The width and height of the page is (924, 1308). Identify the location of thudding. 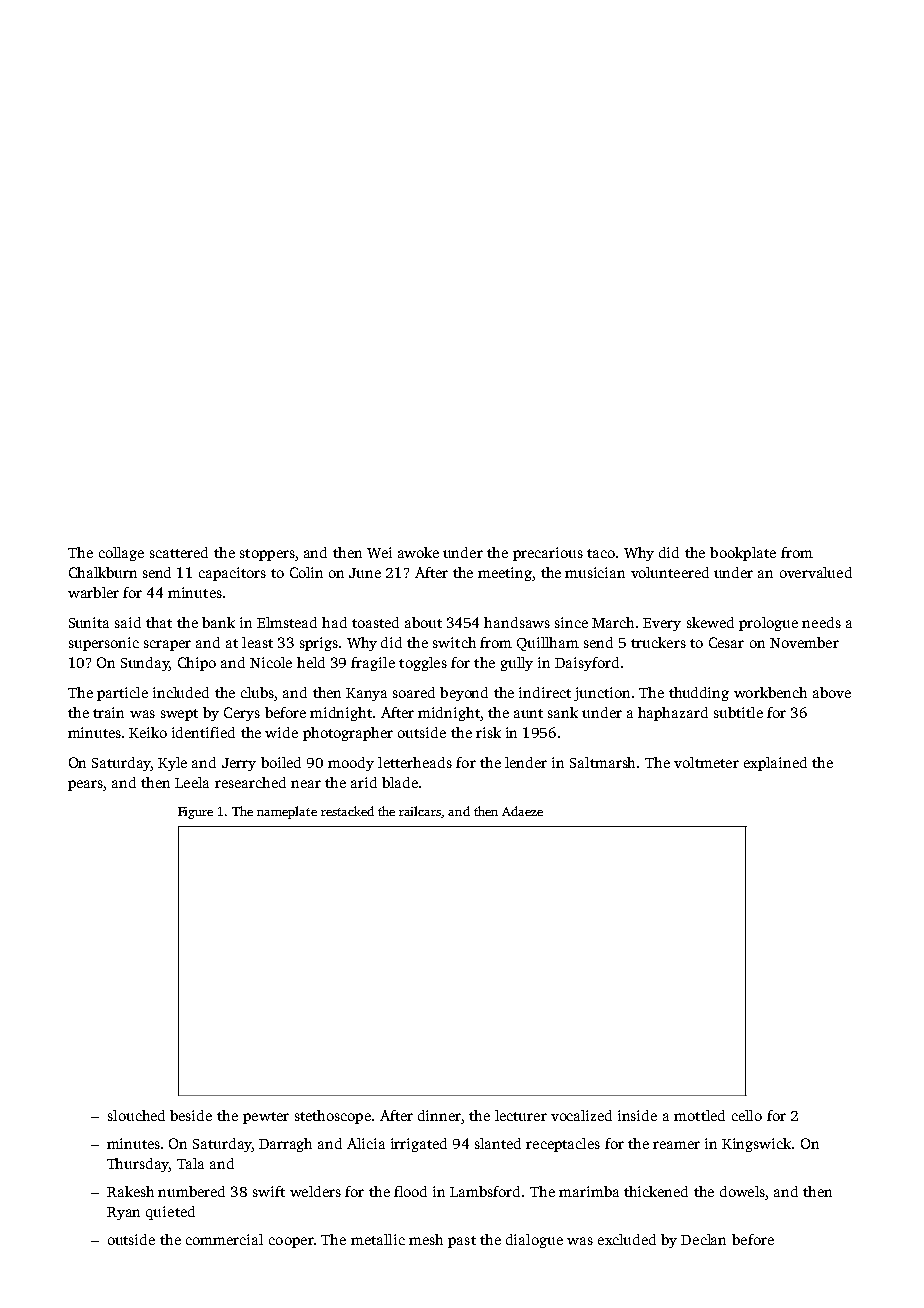
(699, 694).
